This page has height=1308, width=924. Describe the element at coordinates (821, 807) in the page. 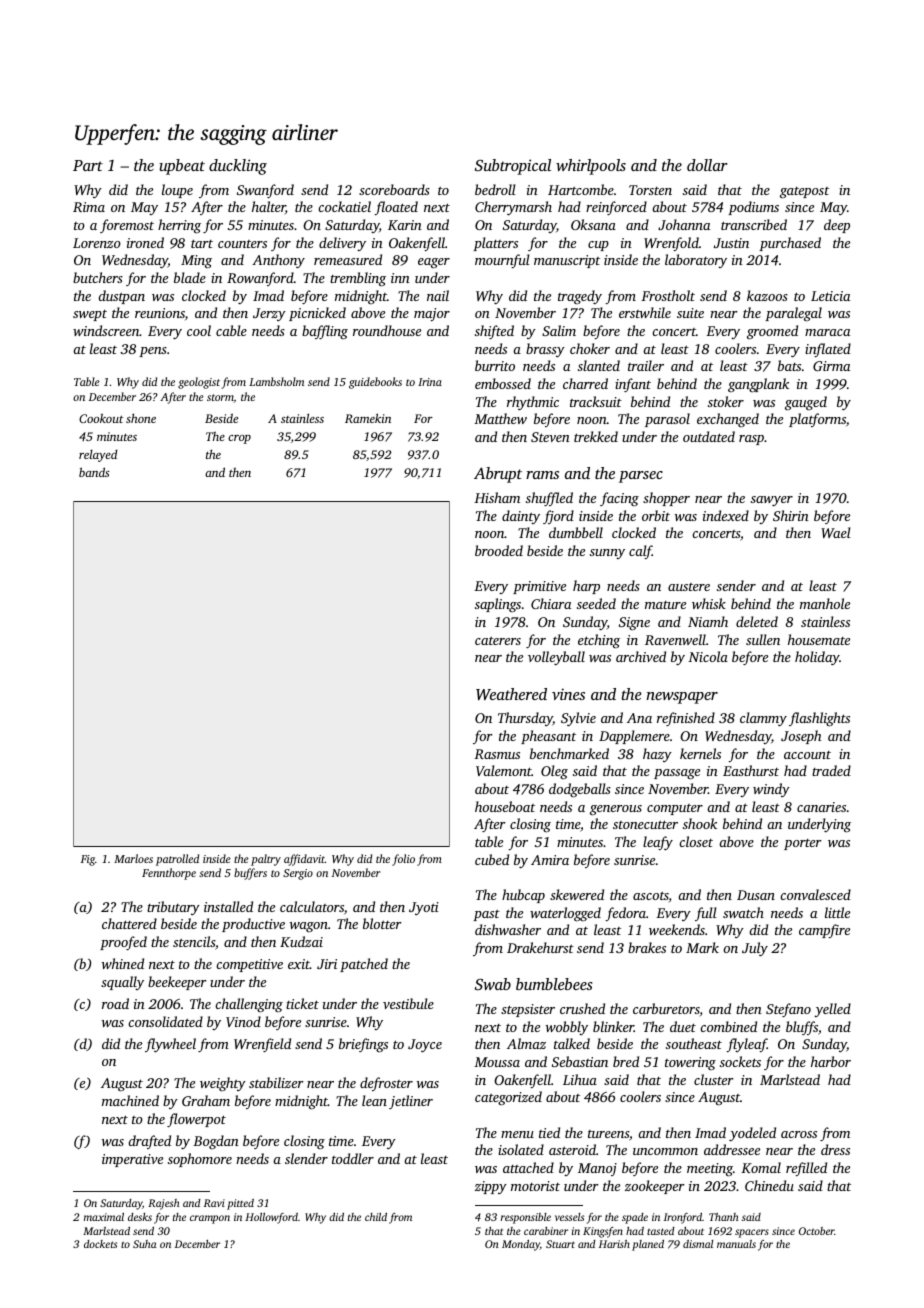

I see `canaries` at that location.
